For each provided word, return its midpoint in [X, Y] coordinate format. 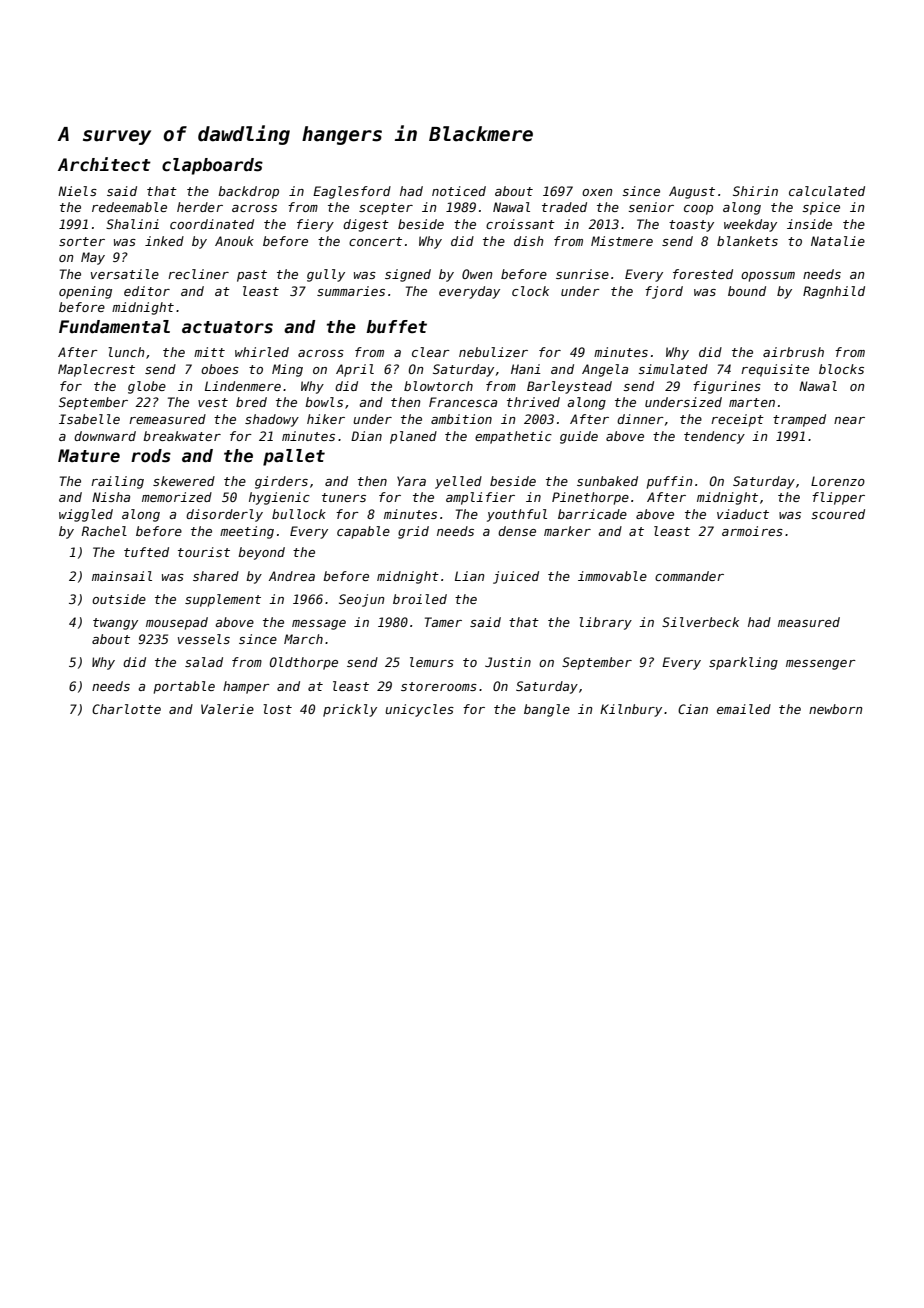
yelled [458, 482]
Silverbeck [700, 622]
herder [200, 207]
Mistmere [622, 241]
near [849, 420]
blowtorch [438, 386]
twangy [115, 624]
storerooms [439, 686]
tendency [714, 437]
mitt [209, 352]
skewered [184, 481]
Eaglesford [352, 192]
